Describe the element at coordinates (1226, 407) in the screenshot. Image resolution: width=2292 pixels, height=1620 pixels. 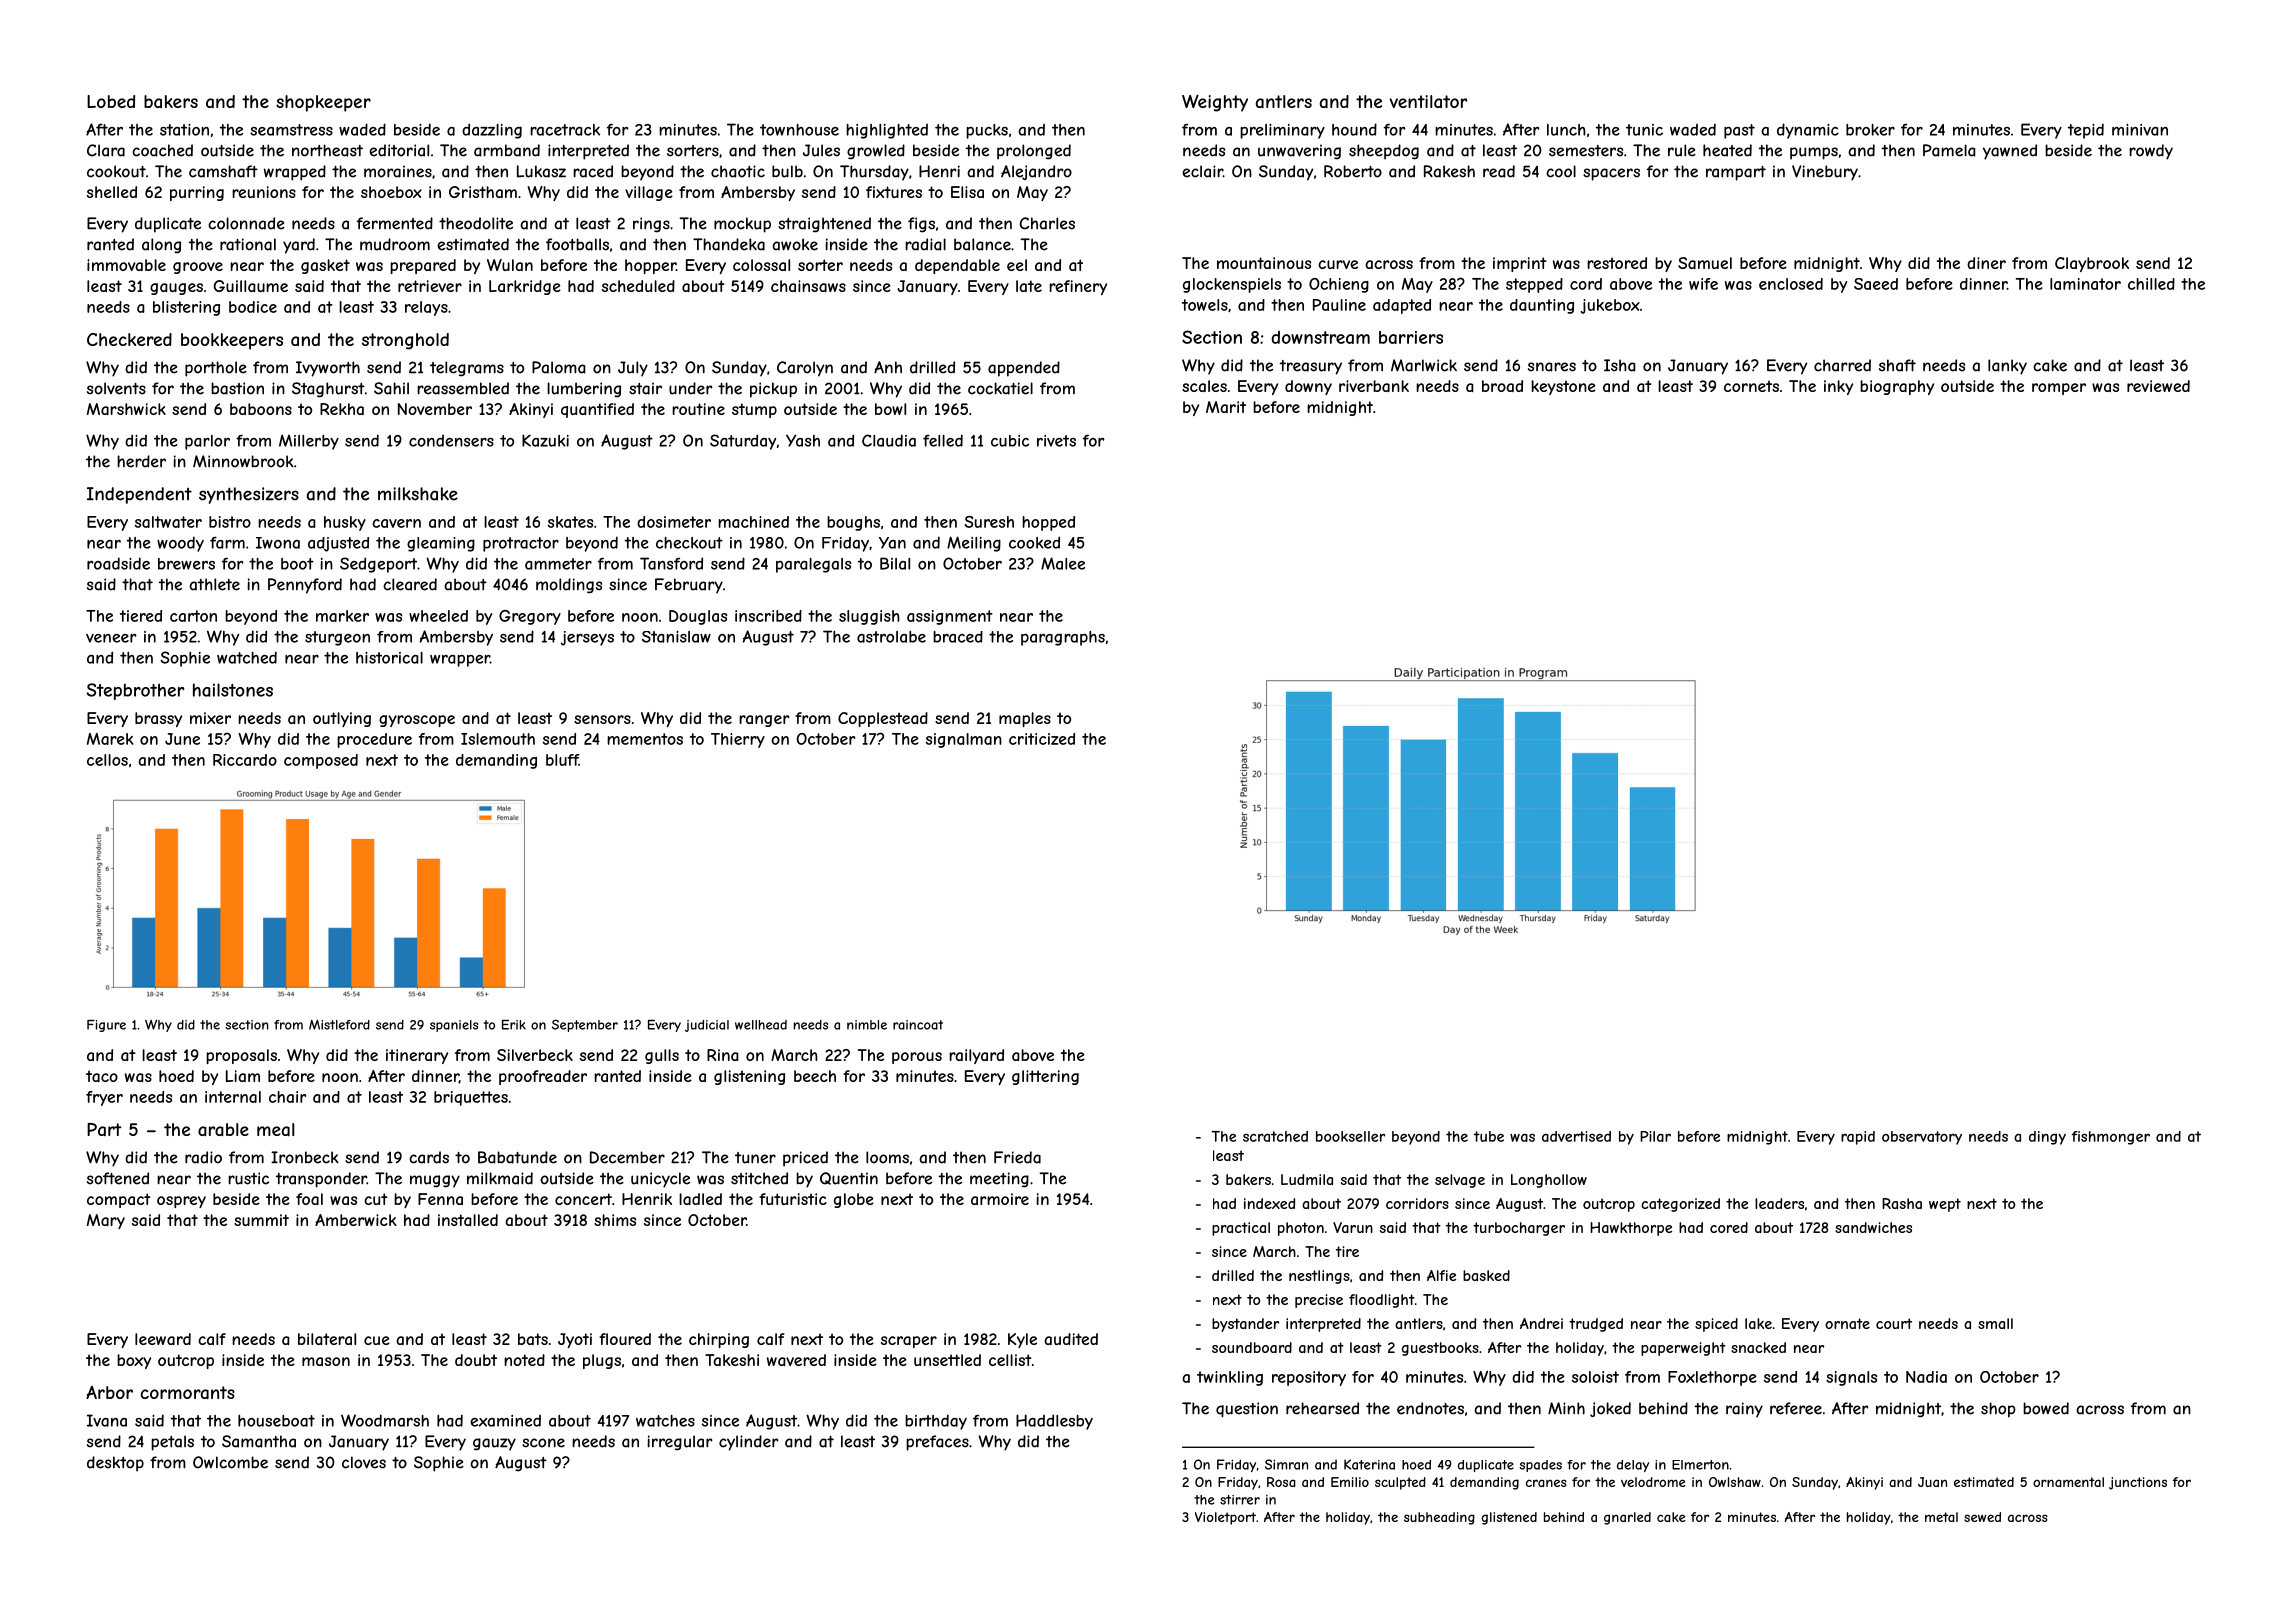
I see `Marit` at that location.
